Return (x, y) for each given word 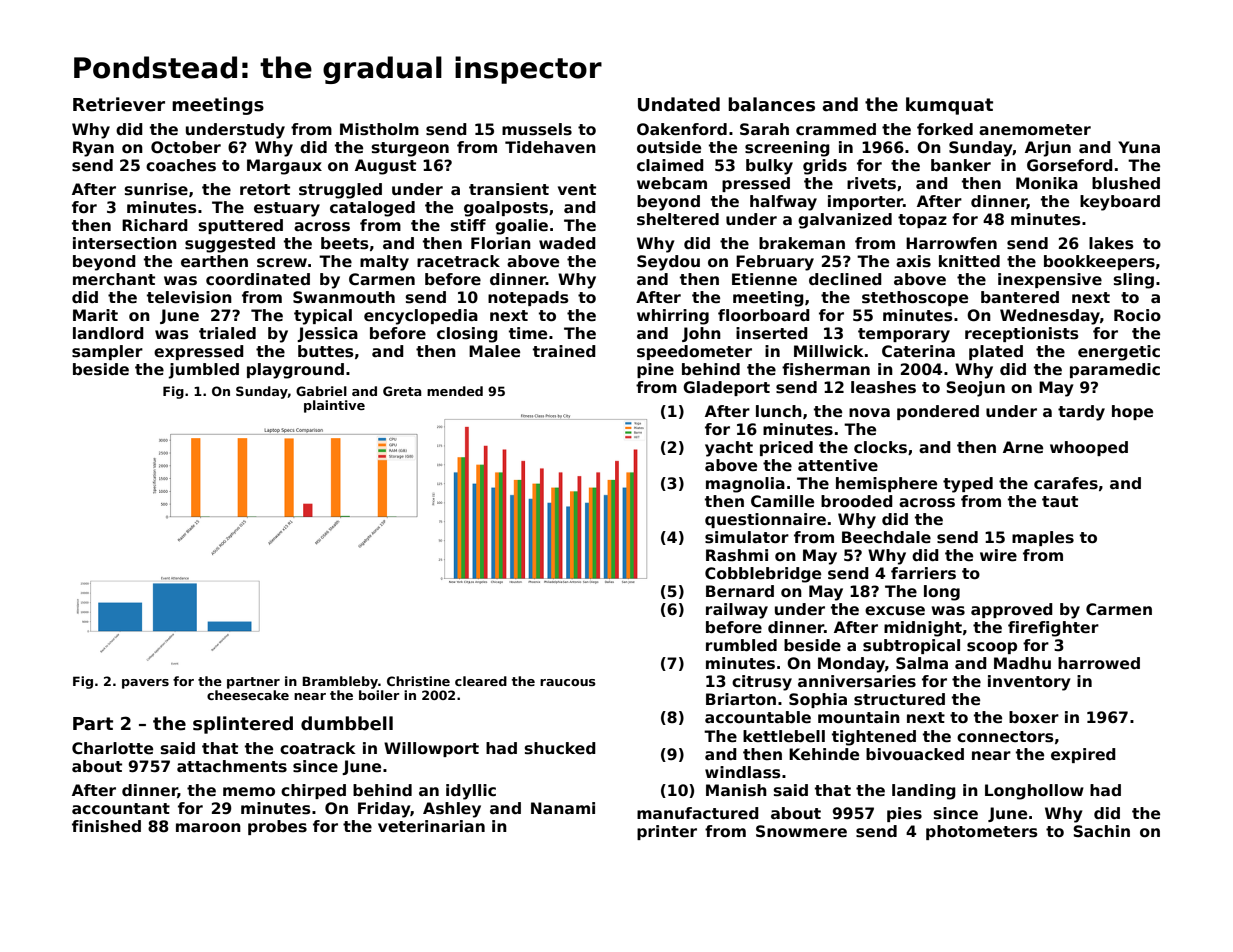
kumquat (949, 106)
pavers (145, 684)
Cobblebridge (763, 575)
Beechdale (886, 537)
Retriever (119, 104)
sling (1134, 281)
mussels (537, 129)
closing (467, 335)
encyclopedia (421, 317)
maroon (208, 828)
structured (899, 699)
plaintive (334, 406)
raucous (568, 682)
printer (667, 832)
